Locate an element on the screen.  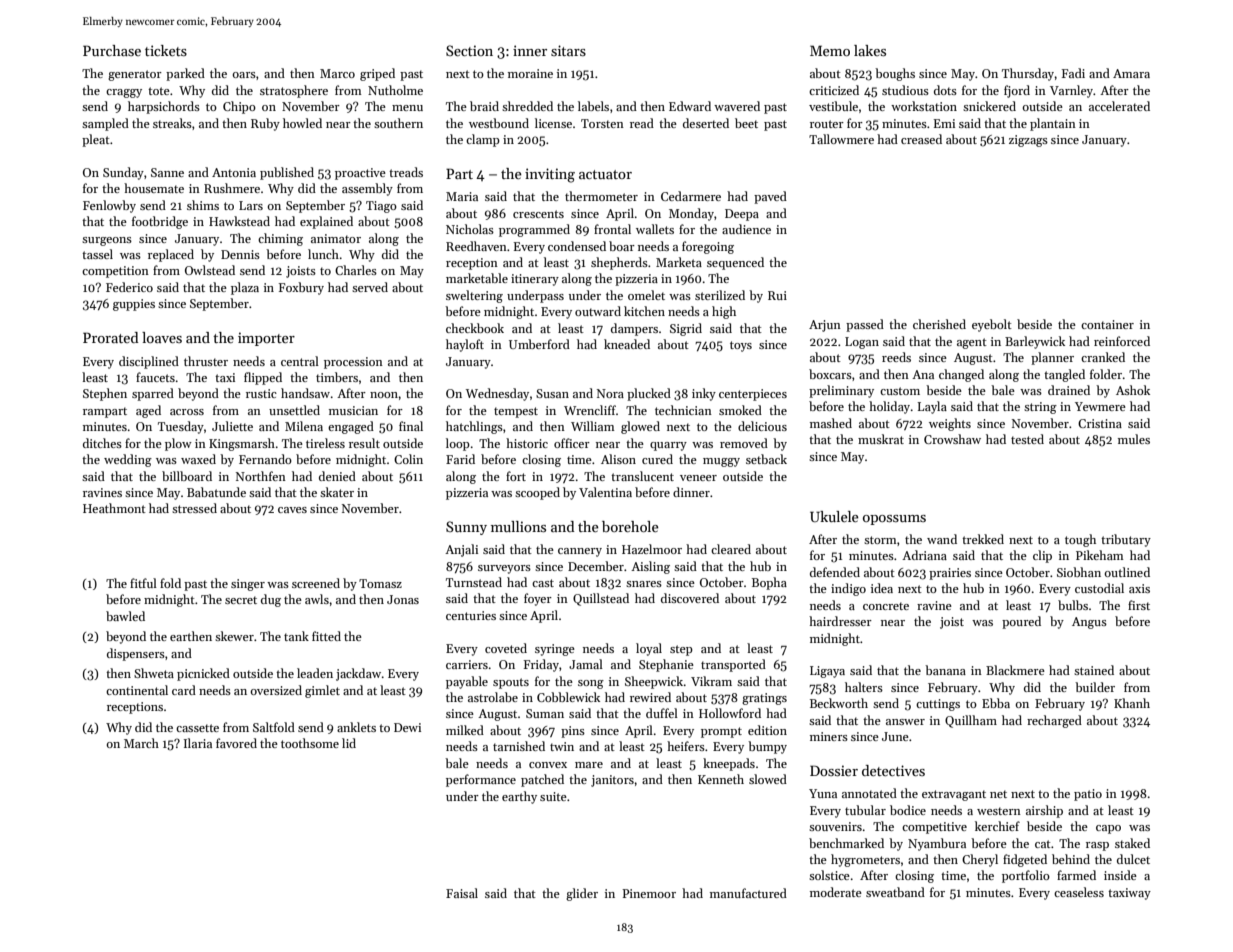
centerpieces is located at coordinates (753, 395).
